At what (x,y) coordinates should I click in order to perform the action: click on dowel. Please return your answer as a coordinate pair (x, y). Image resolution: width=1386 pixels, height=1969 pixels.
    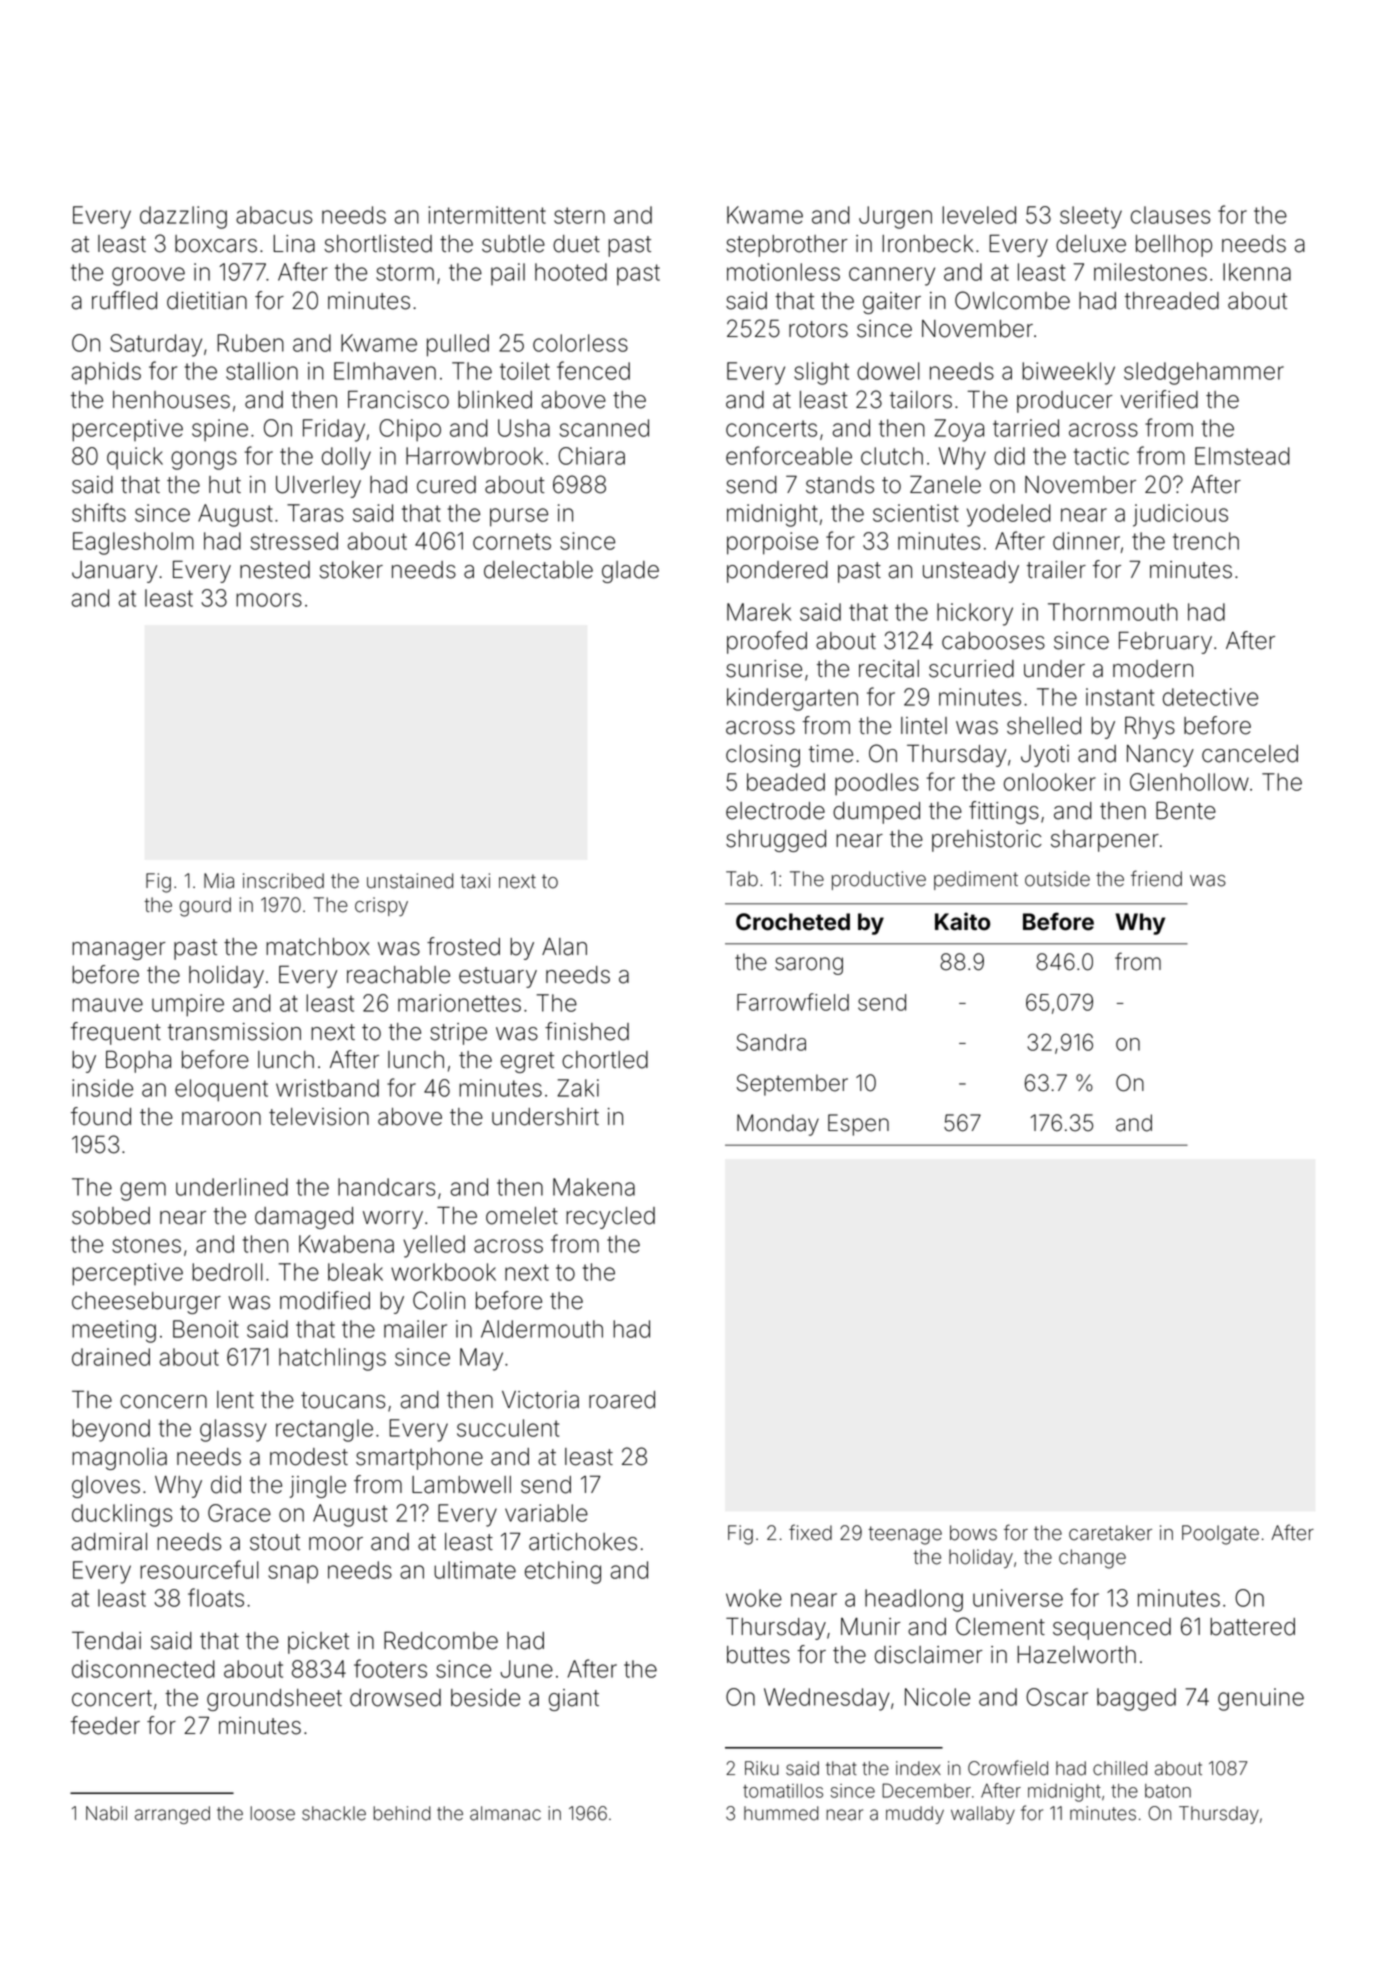
    Looking at the image, I should click on (888, 371).
